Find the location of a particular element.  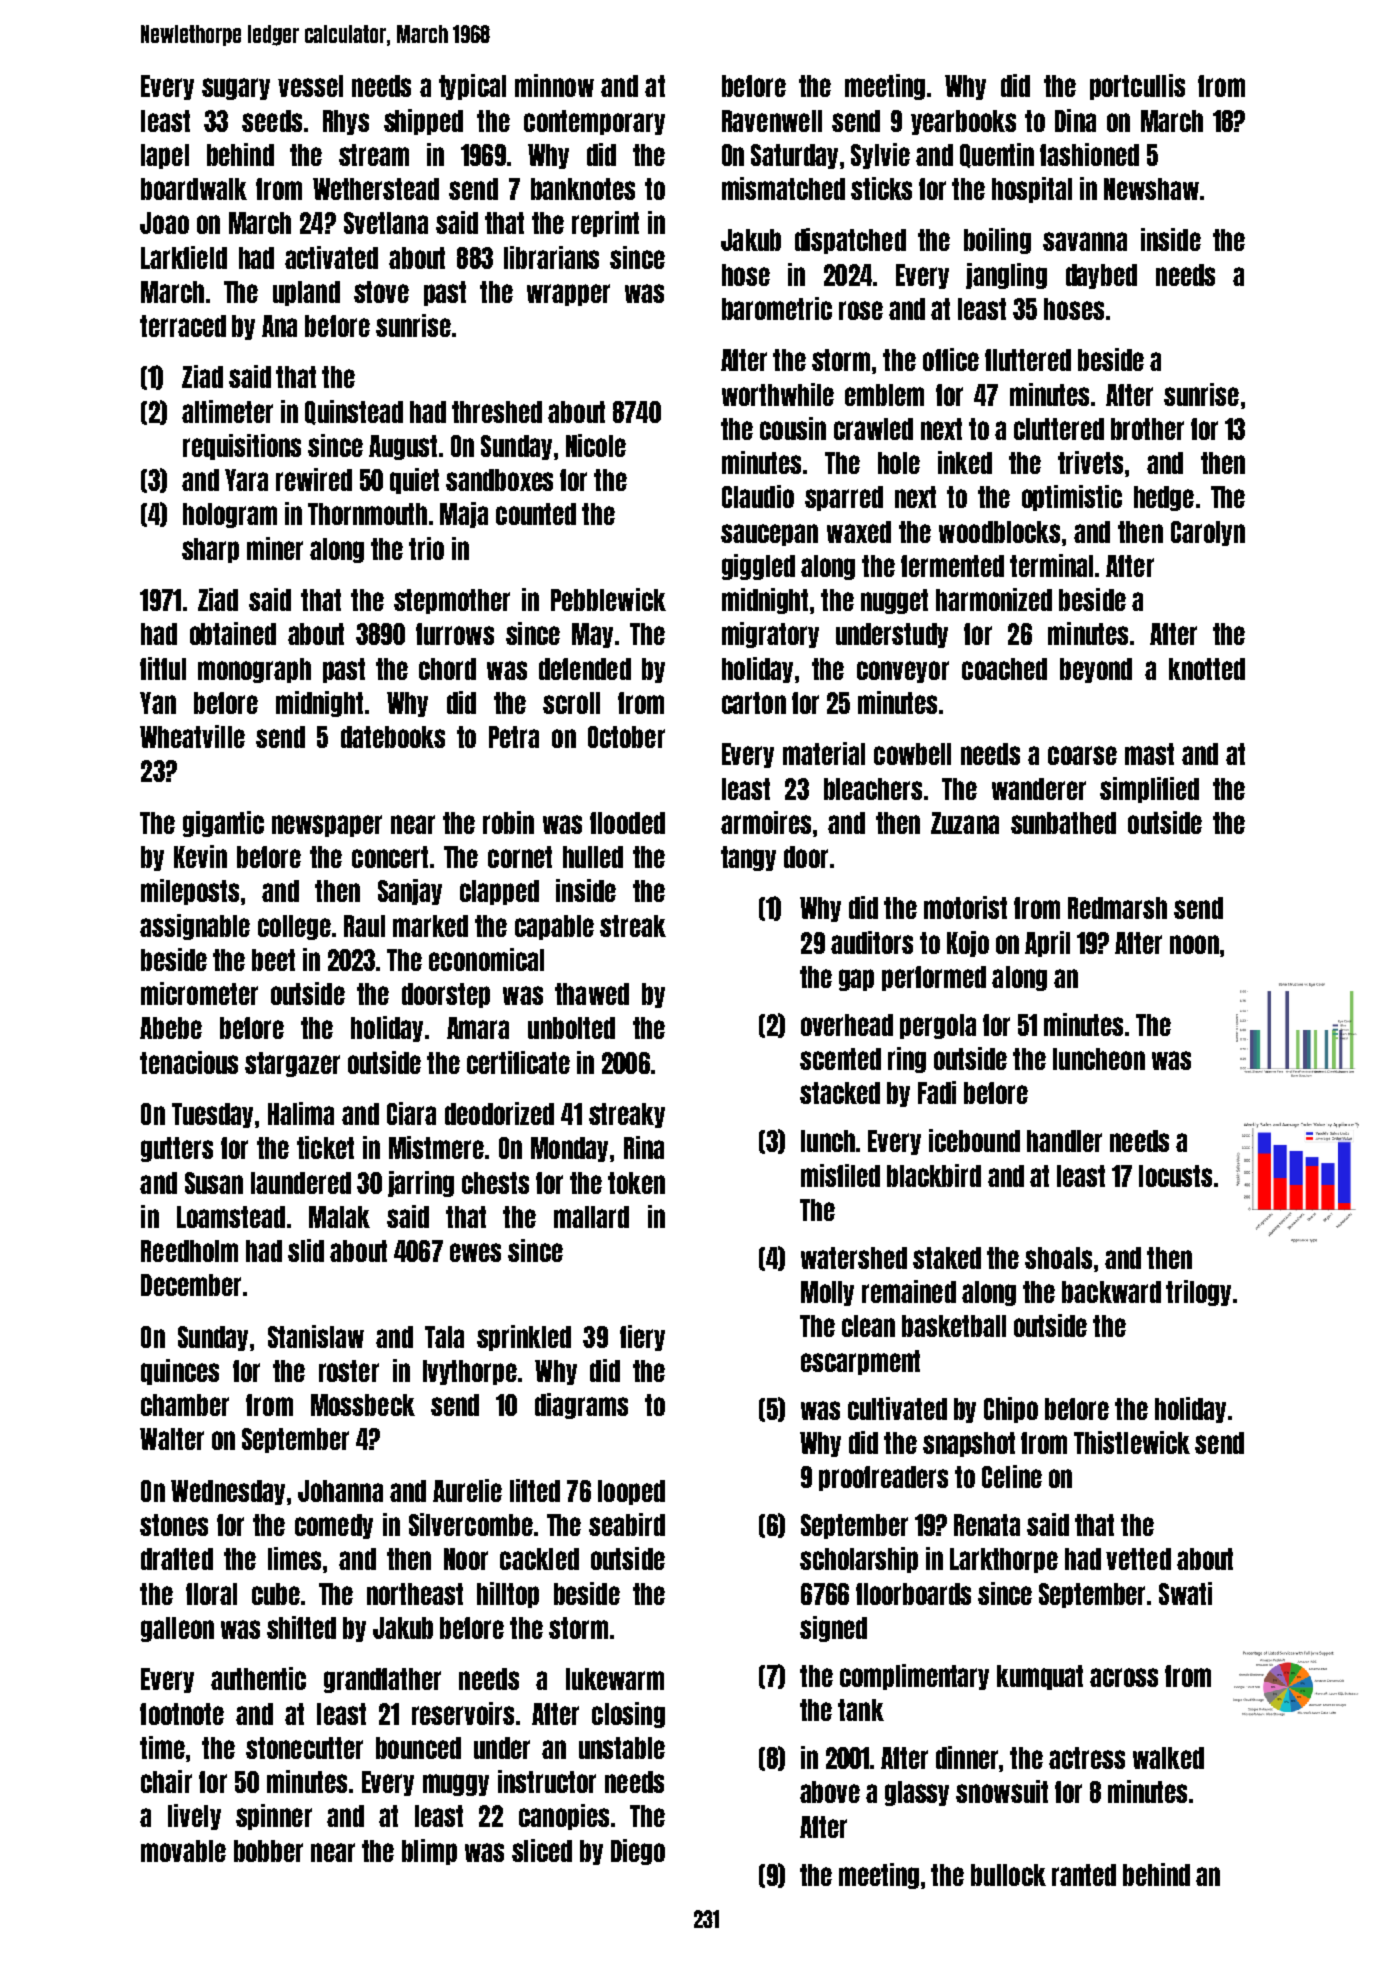

fitful is located at coordinates (163, 668).
